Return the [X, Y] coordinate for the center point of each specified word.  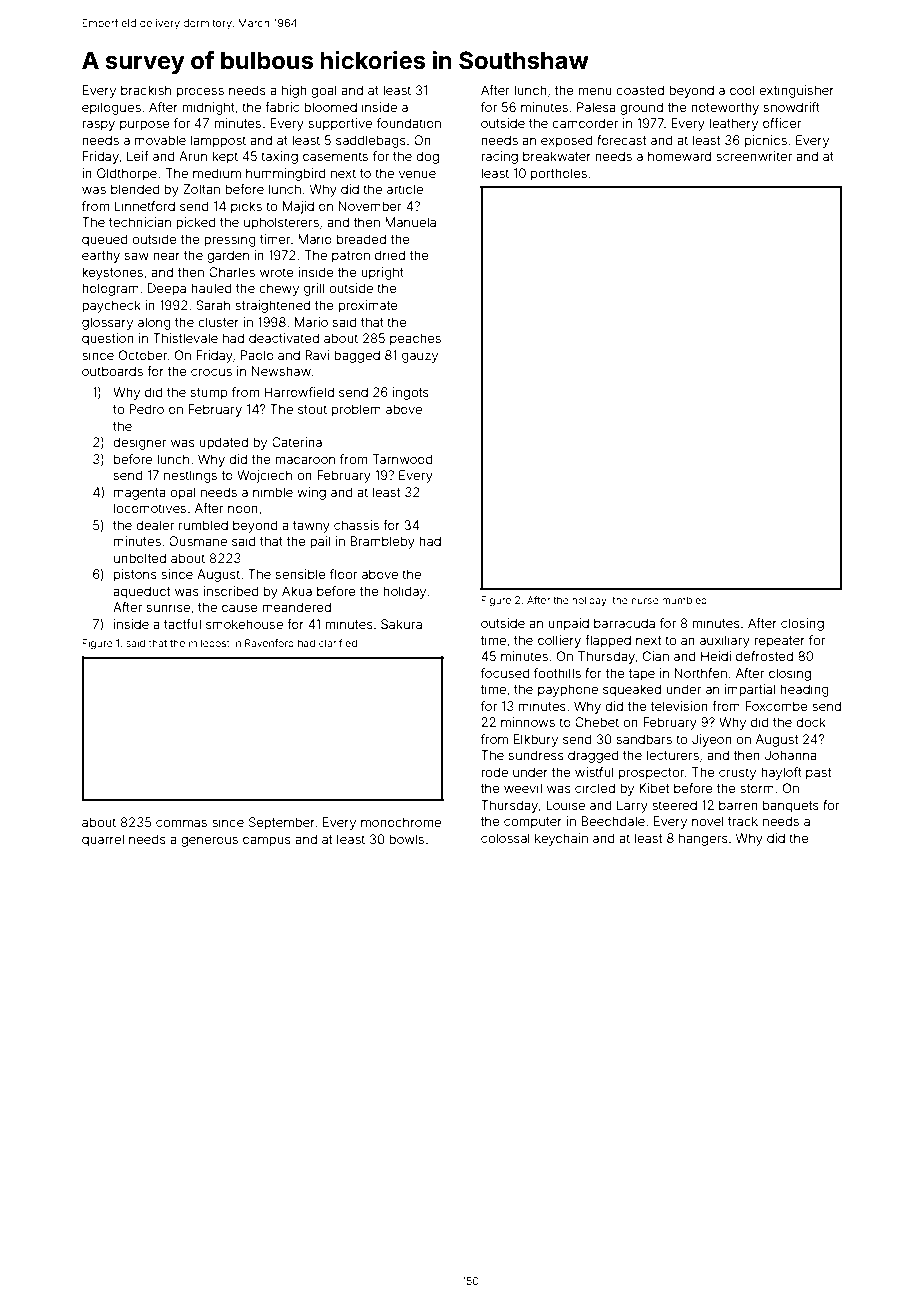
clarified [338, 643]
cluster [218, 322]
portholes [559, 174]
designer [139, 443]
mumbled [684, 600]
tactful [182, 624]
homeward [679, 156]
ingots [411, 393]
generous [209, 841]
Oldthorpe [127, 174]
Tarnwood [403, 459]
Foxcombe [776, 706]
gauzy [420, 357]
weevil [523, 788]
